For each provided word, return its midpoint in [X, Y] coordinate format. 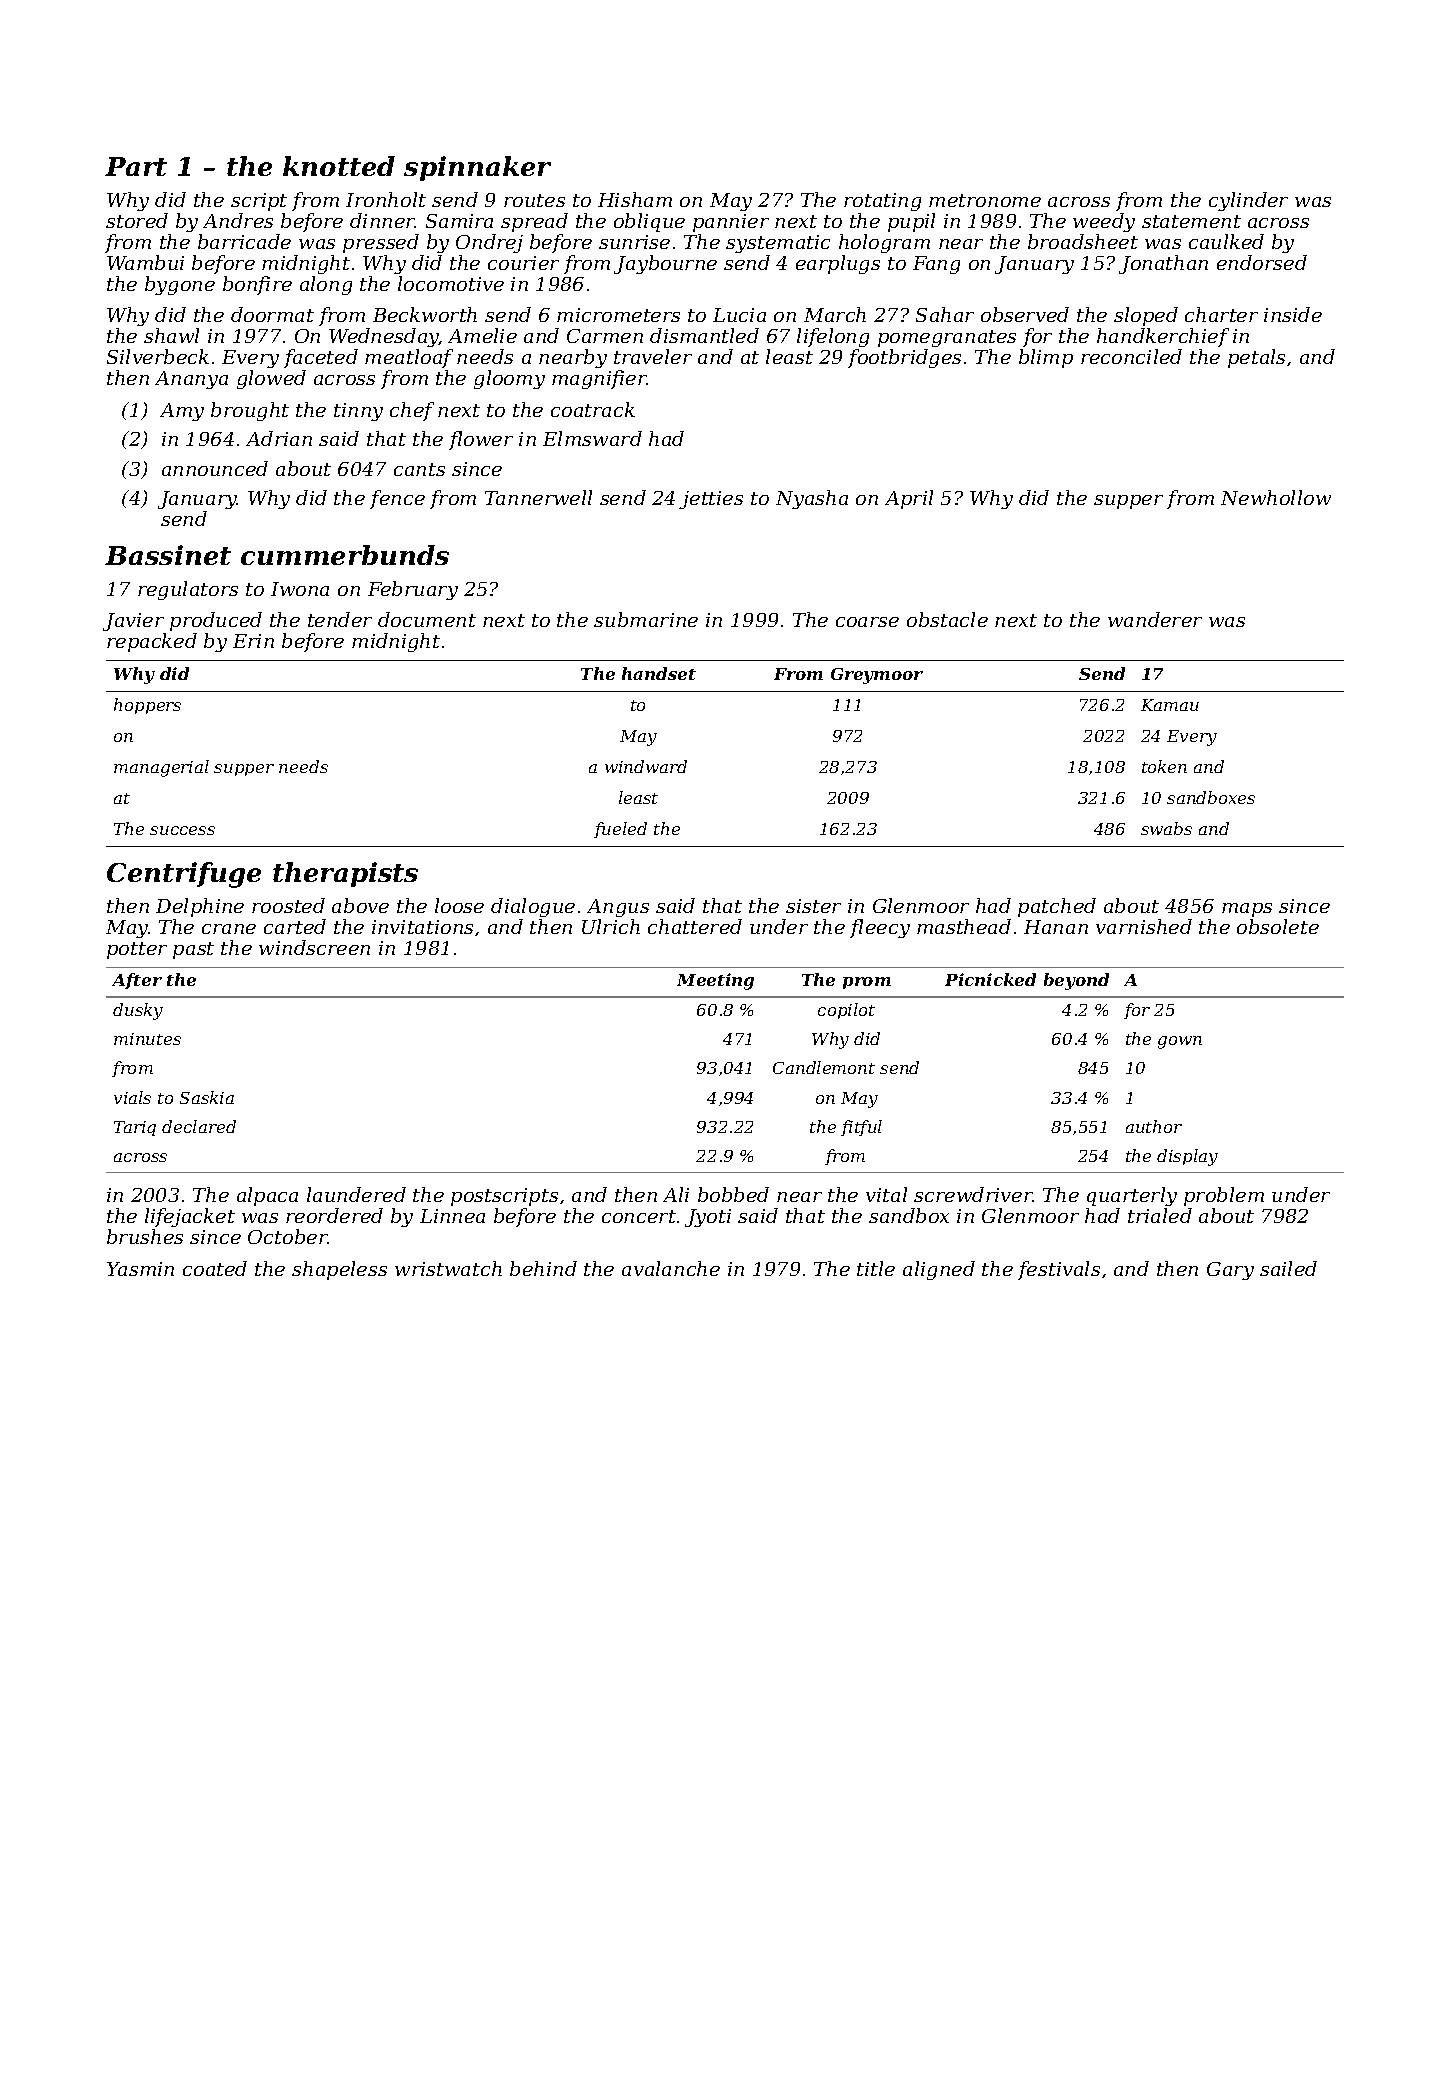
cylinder [1248, 201]
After [137, 981]
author [1154, 1126]
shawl [171, 335]
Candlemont [824, 1067]
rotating [882, 202]
